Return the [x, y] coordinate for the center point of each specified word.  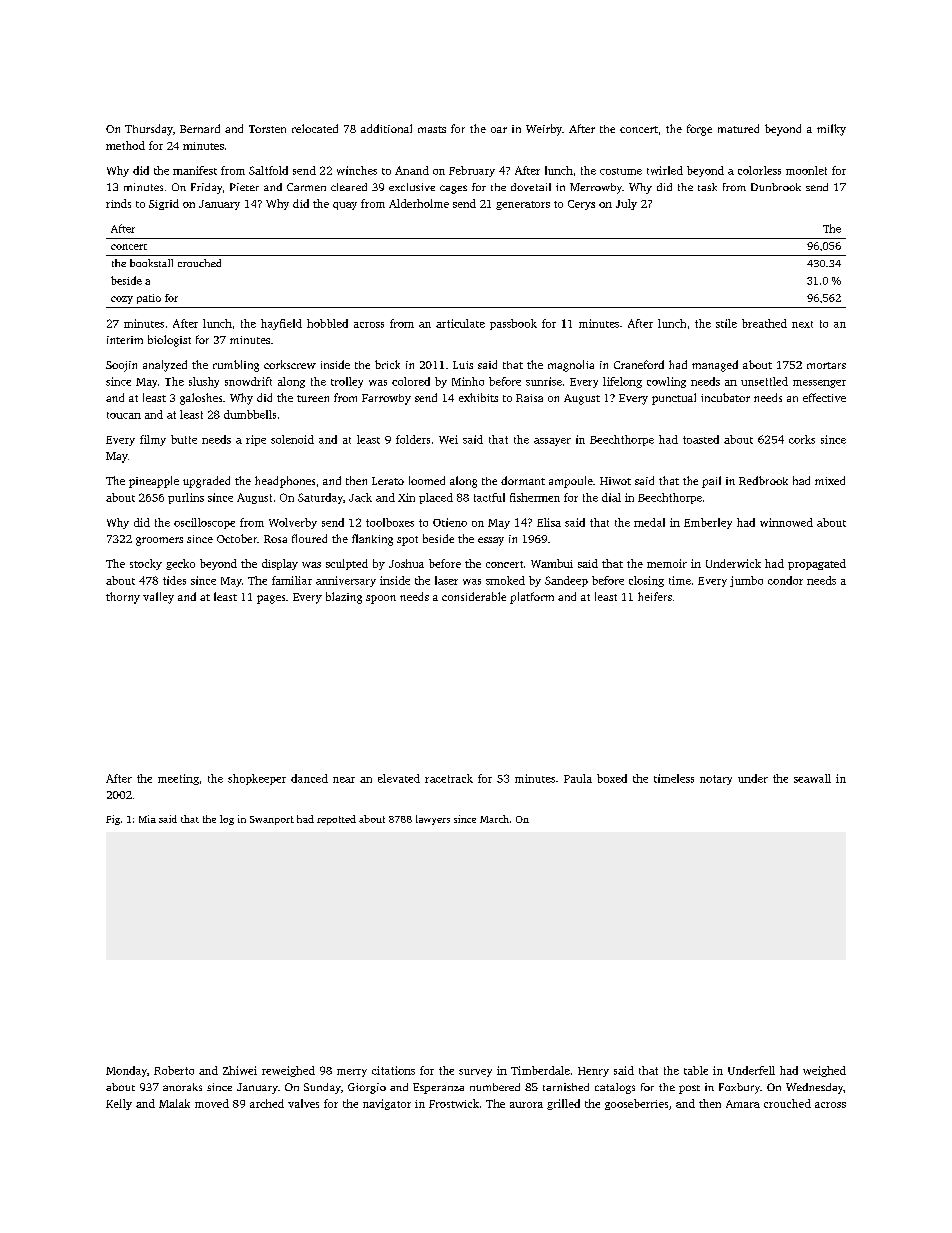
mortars [826, 365]
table [696, 1070]
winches [357, 170]
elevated [399, 778]
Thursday [149, 130]
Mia [147, 819]
